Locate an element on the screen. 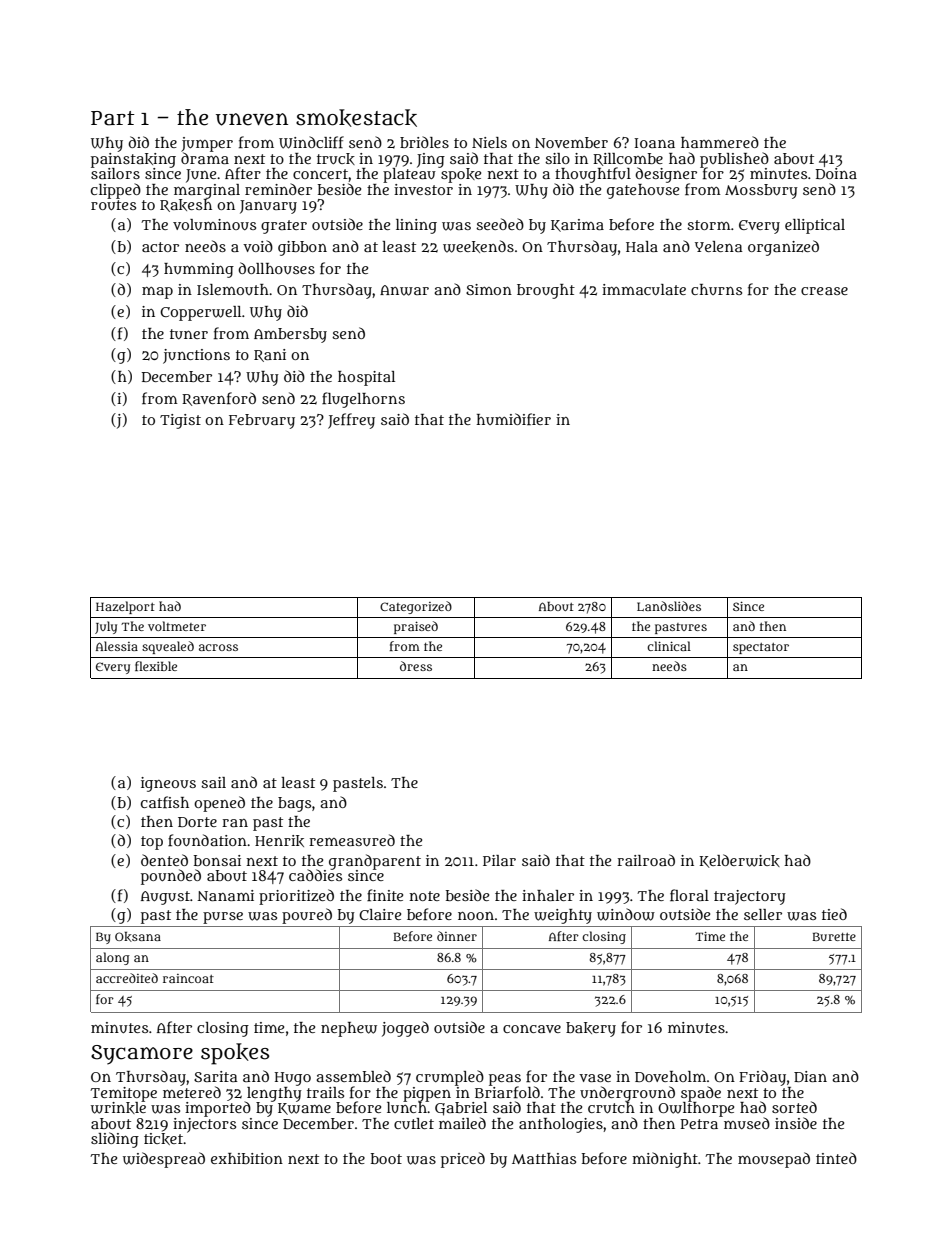 Image resolution: width=952 pixels, height=1233 pixels. bags is located at coordinates (294, 804).
